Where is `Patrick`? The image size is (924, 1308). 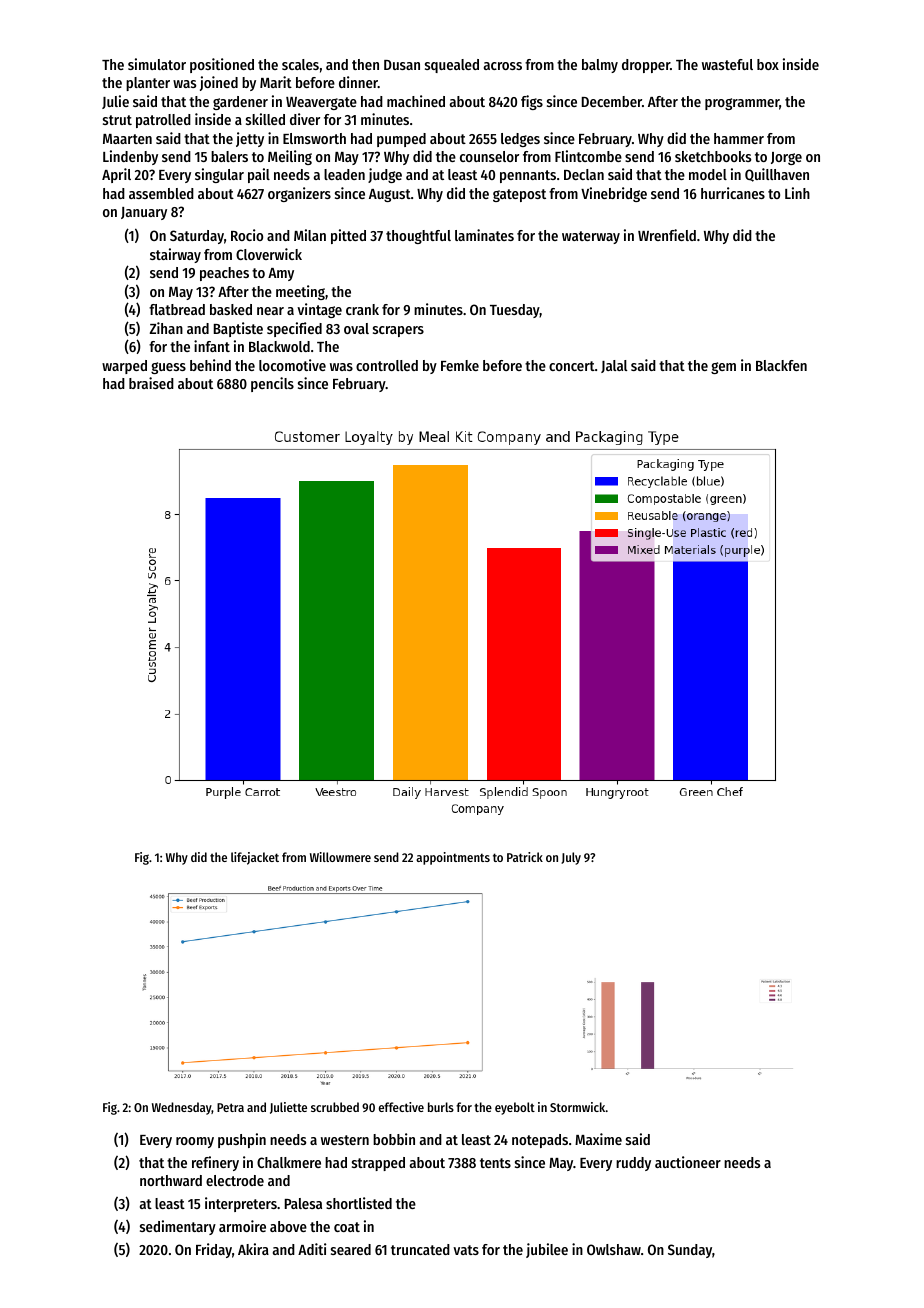 Patrick is located at coordinates (525, 857).
